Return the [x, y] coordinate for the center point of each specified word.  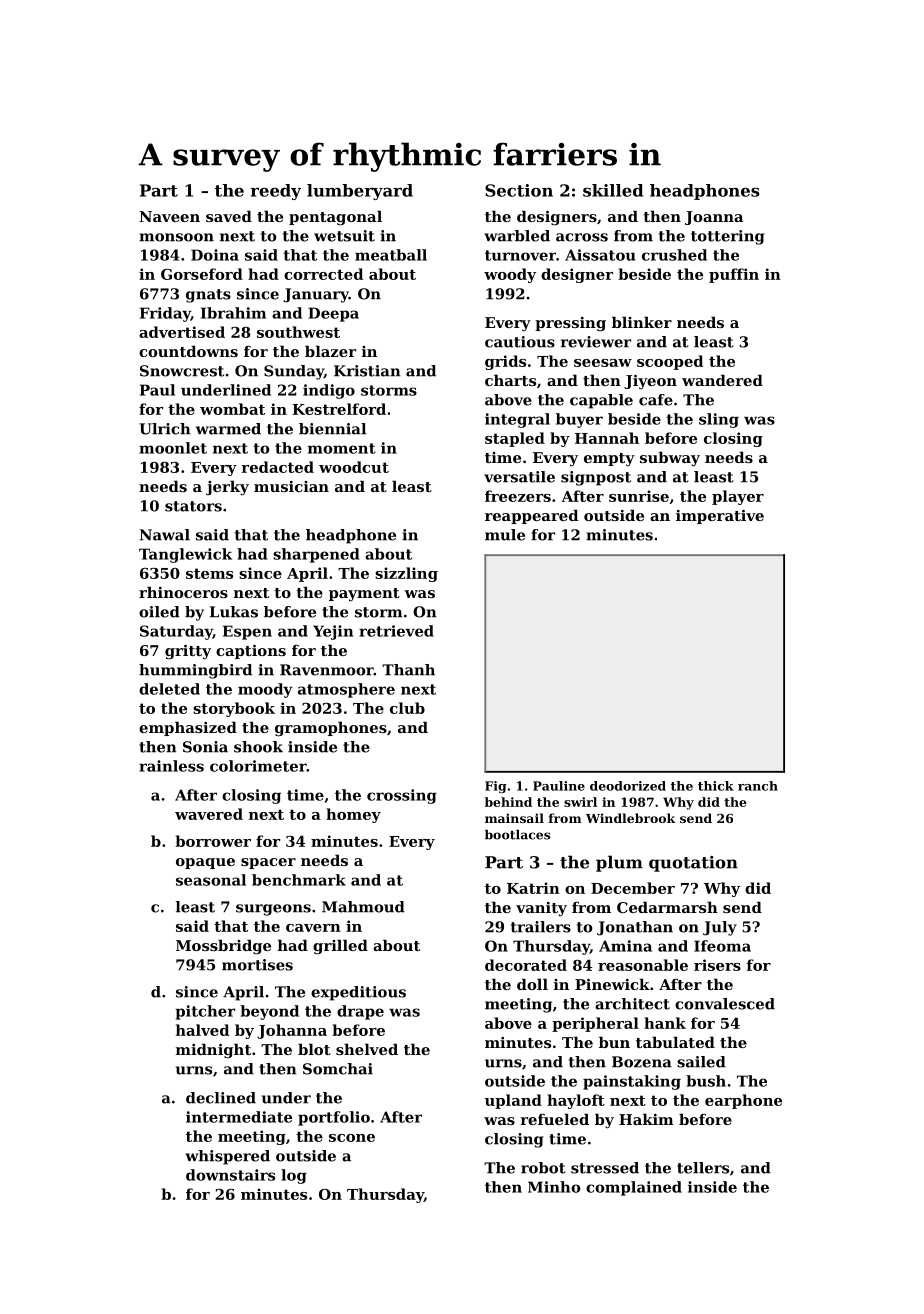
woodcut [354, 467]
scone [352, 1138]
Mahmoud [363, 907]
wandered [722, 380]
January [316, 295]
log [294, 1176]
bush [706, 1081]
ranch [758, 786]
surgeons [273, 910]
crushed [674, 255]
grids [505, 362]
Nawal [165, 535]
